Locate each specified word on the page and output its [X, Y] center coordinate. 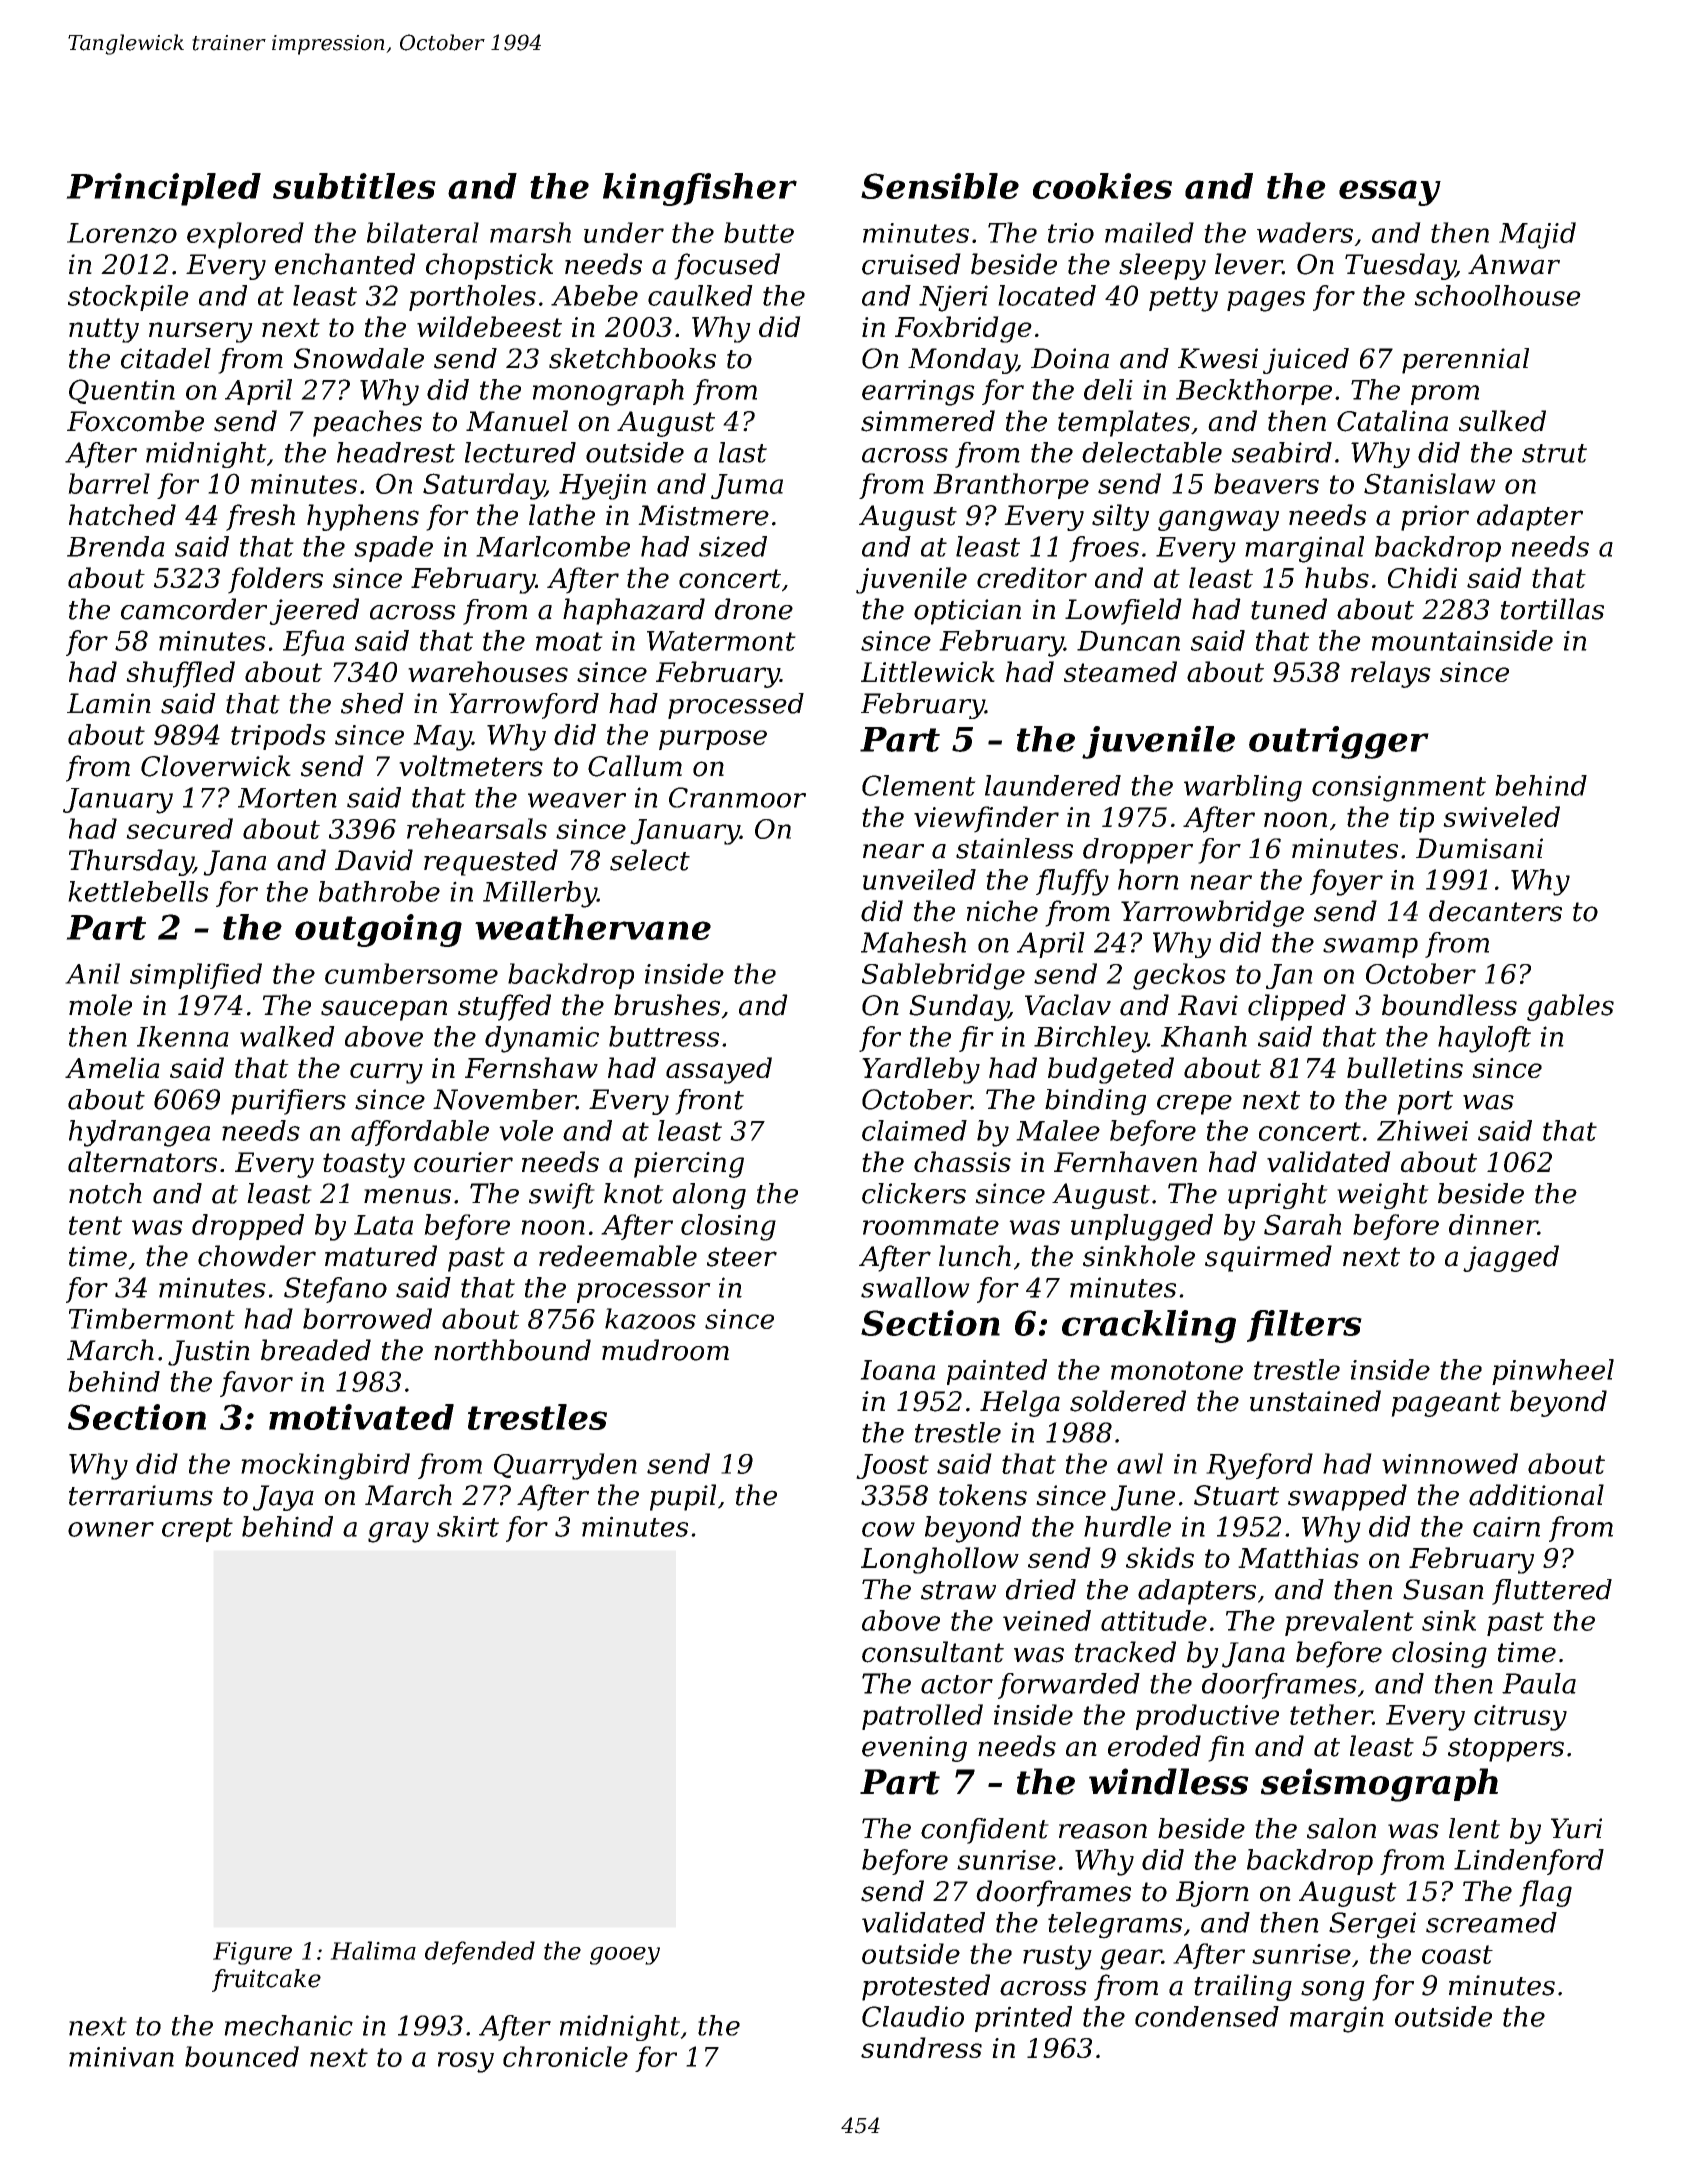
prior [1435, 518]
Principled [163, 189]
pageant [1446, 1404]
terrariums [141, 1495]
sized [733, 546]
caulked [700, 295]
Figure [252, 1953]
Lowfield [1123, 611]
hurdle [1127, 1526]
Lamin [109, 703]
